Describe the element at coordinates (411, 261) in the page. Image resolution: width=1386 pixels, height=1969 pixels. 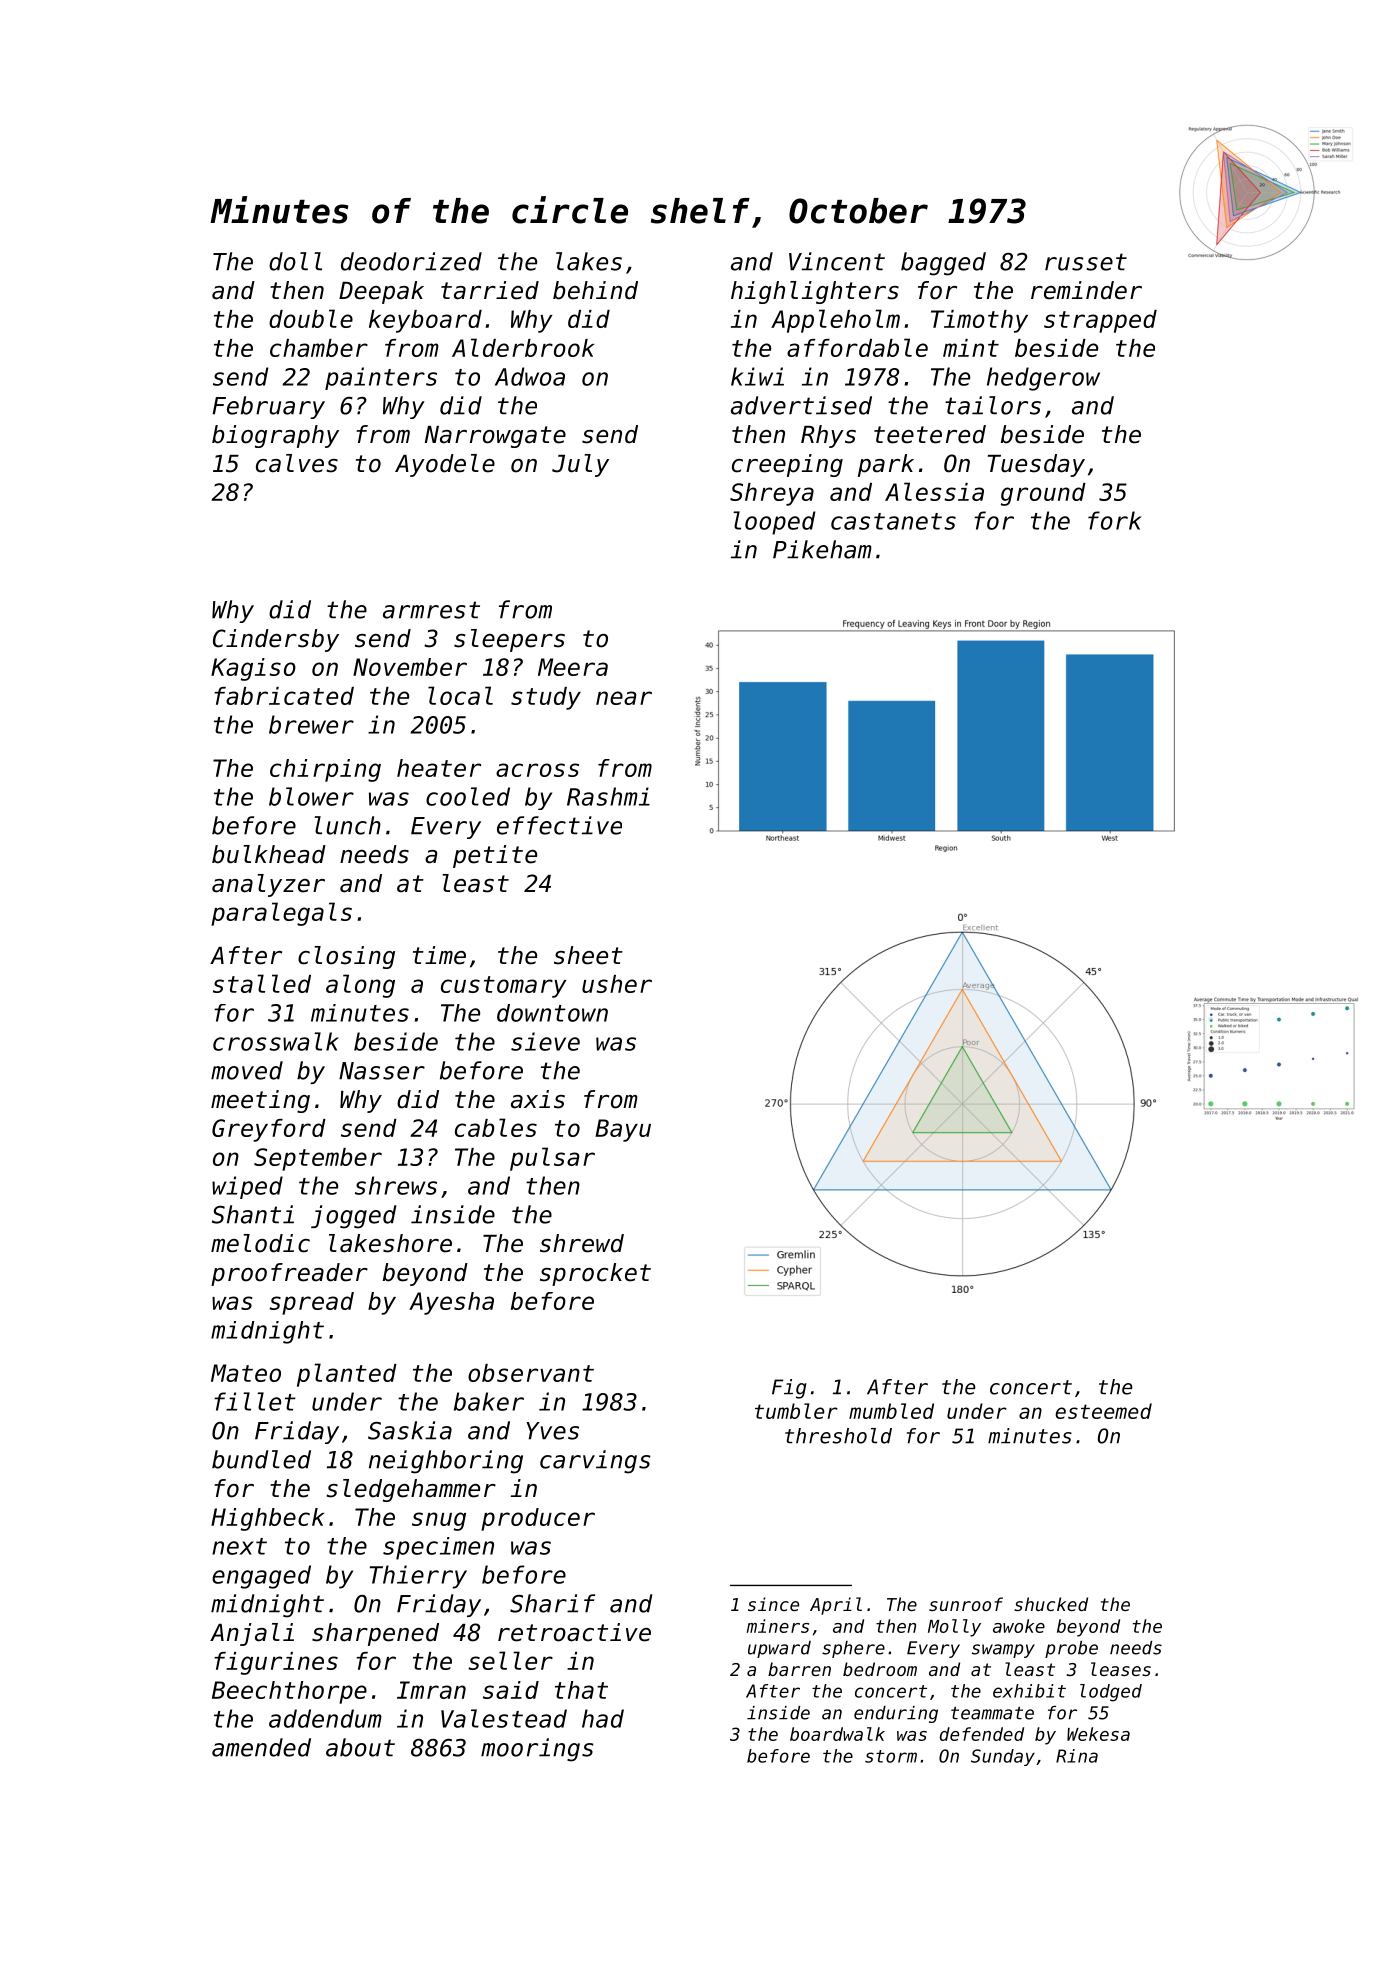
I see `deodorized` at that location.
